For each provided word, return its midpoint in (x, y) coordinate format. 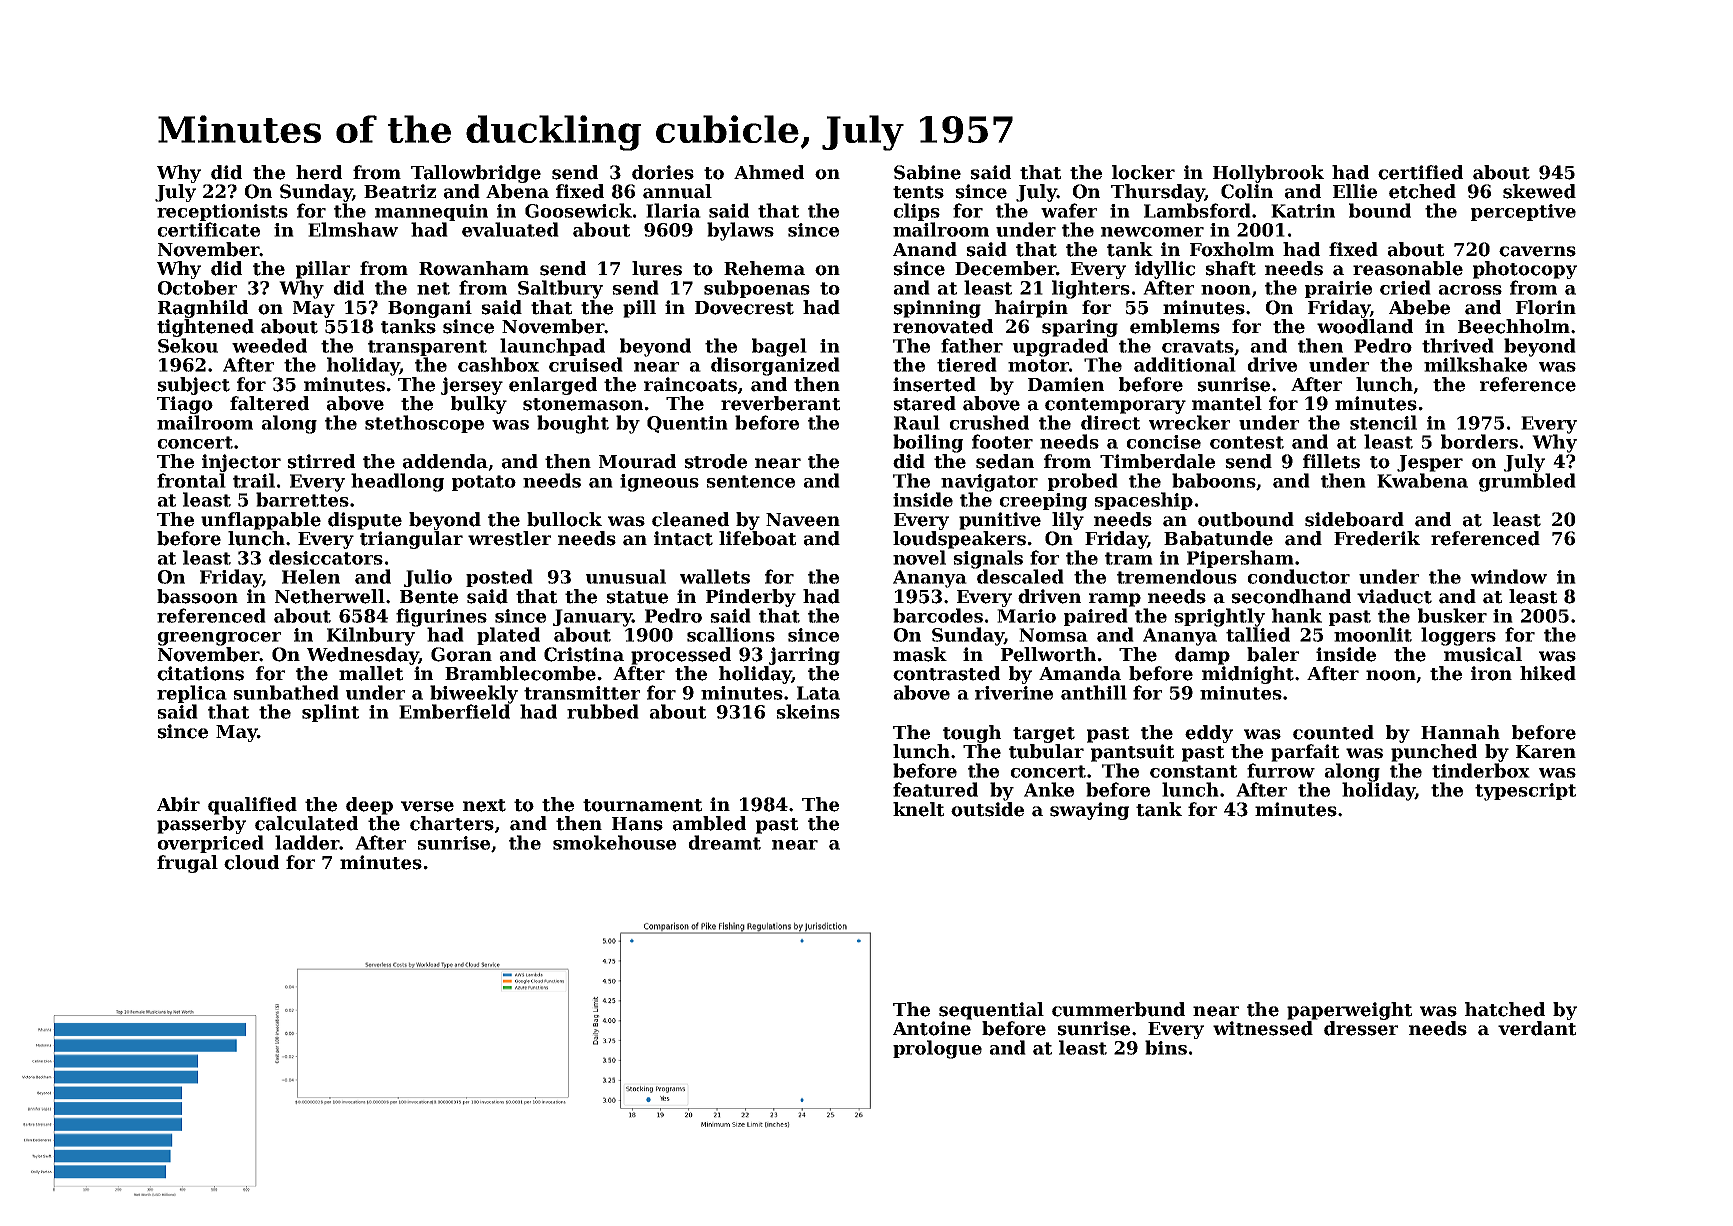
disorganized (775, 366)
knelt (918, 809)
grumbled (1527, 482)
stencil (1383, 422)
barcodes (938, 615)
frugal (187, 864)
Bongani (430, 309)
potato (484, 483)
